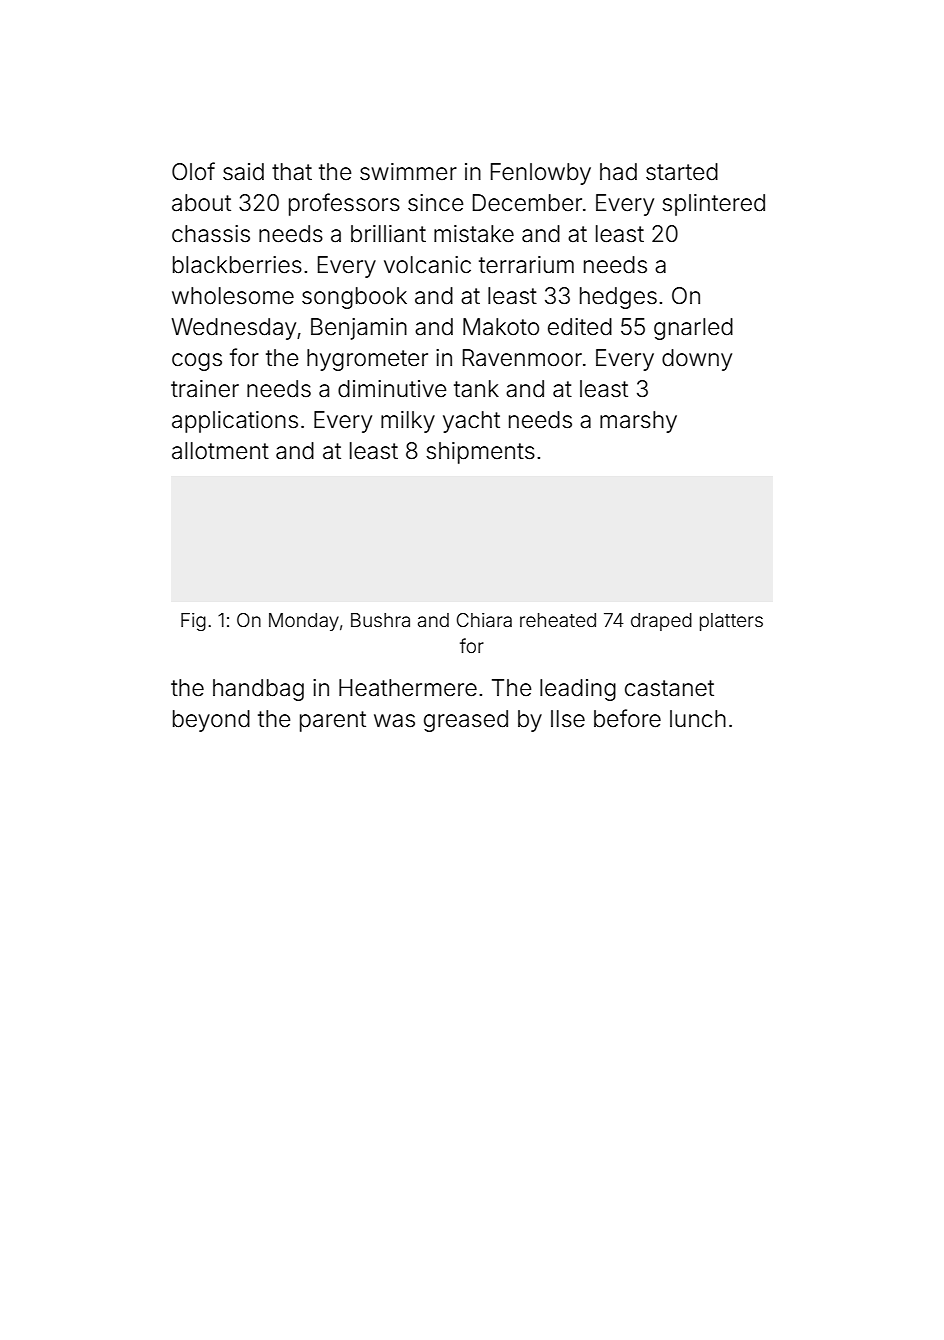 Image resolution: width=944 pixels, height=1340 pixels. I want to click on that, so click(292, 172).
